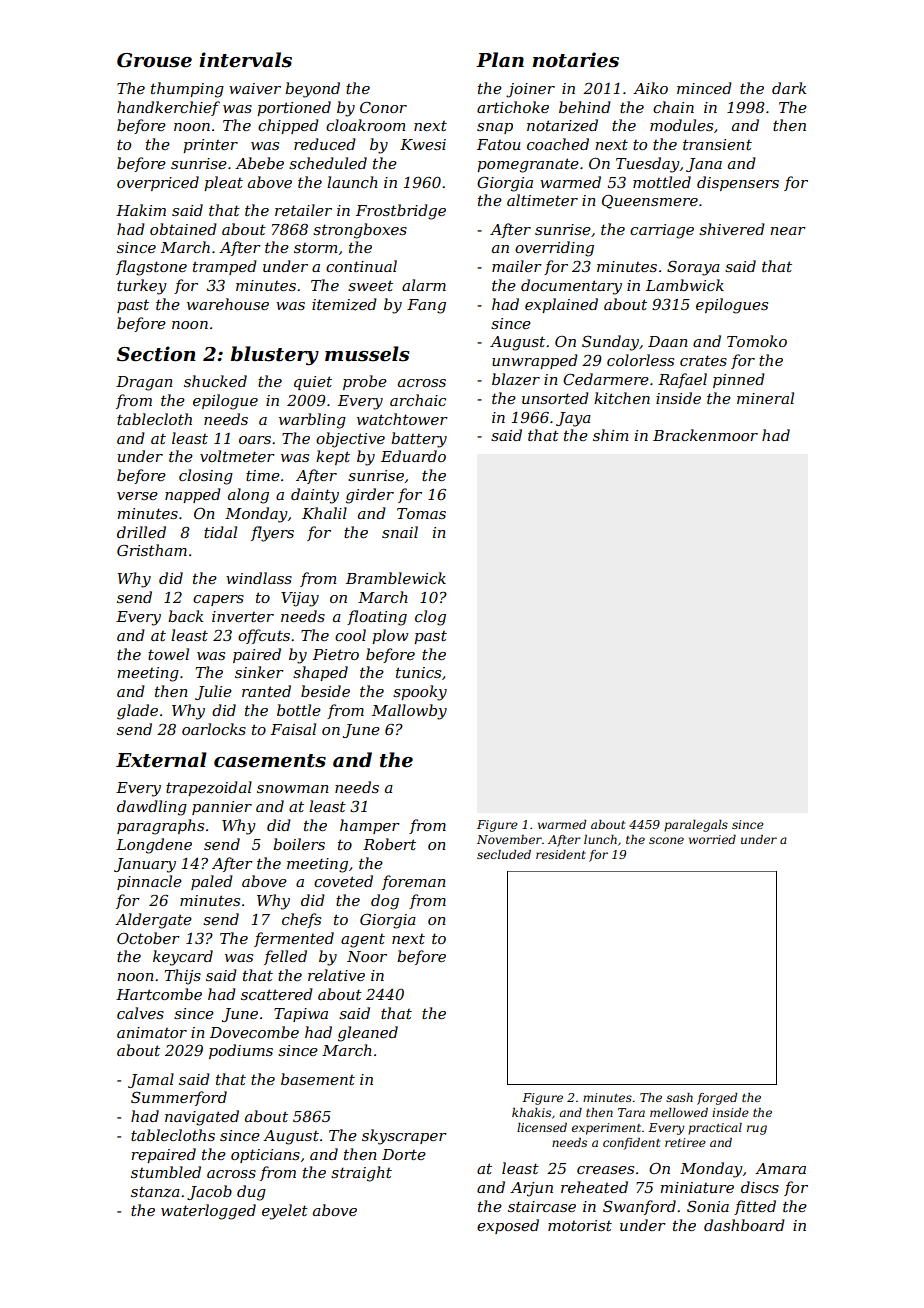 The height and width of the page is (1308, 924). What do you see at coordinates (419, 440) in the page?
I see `battery` at bounding box center [419, 440].
